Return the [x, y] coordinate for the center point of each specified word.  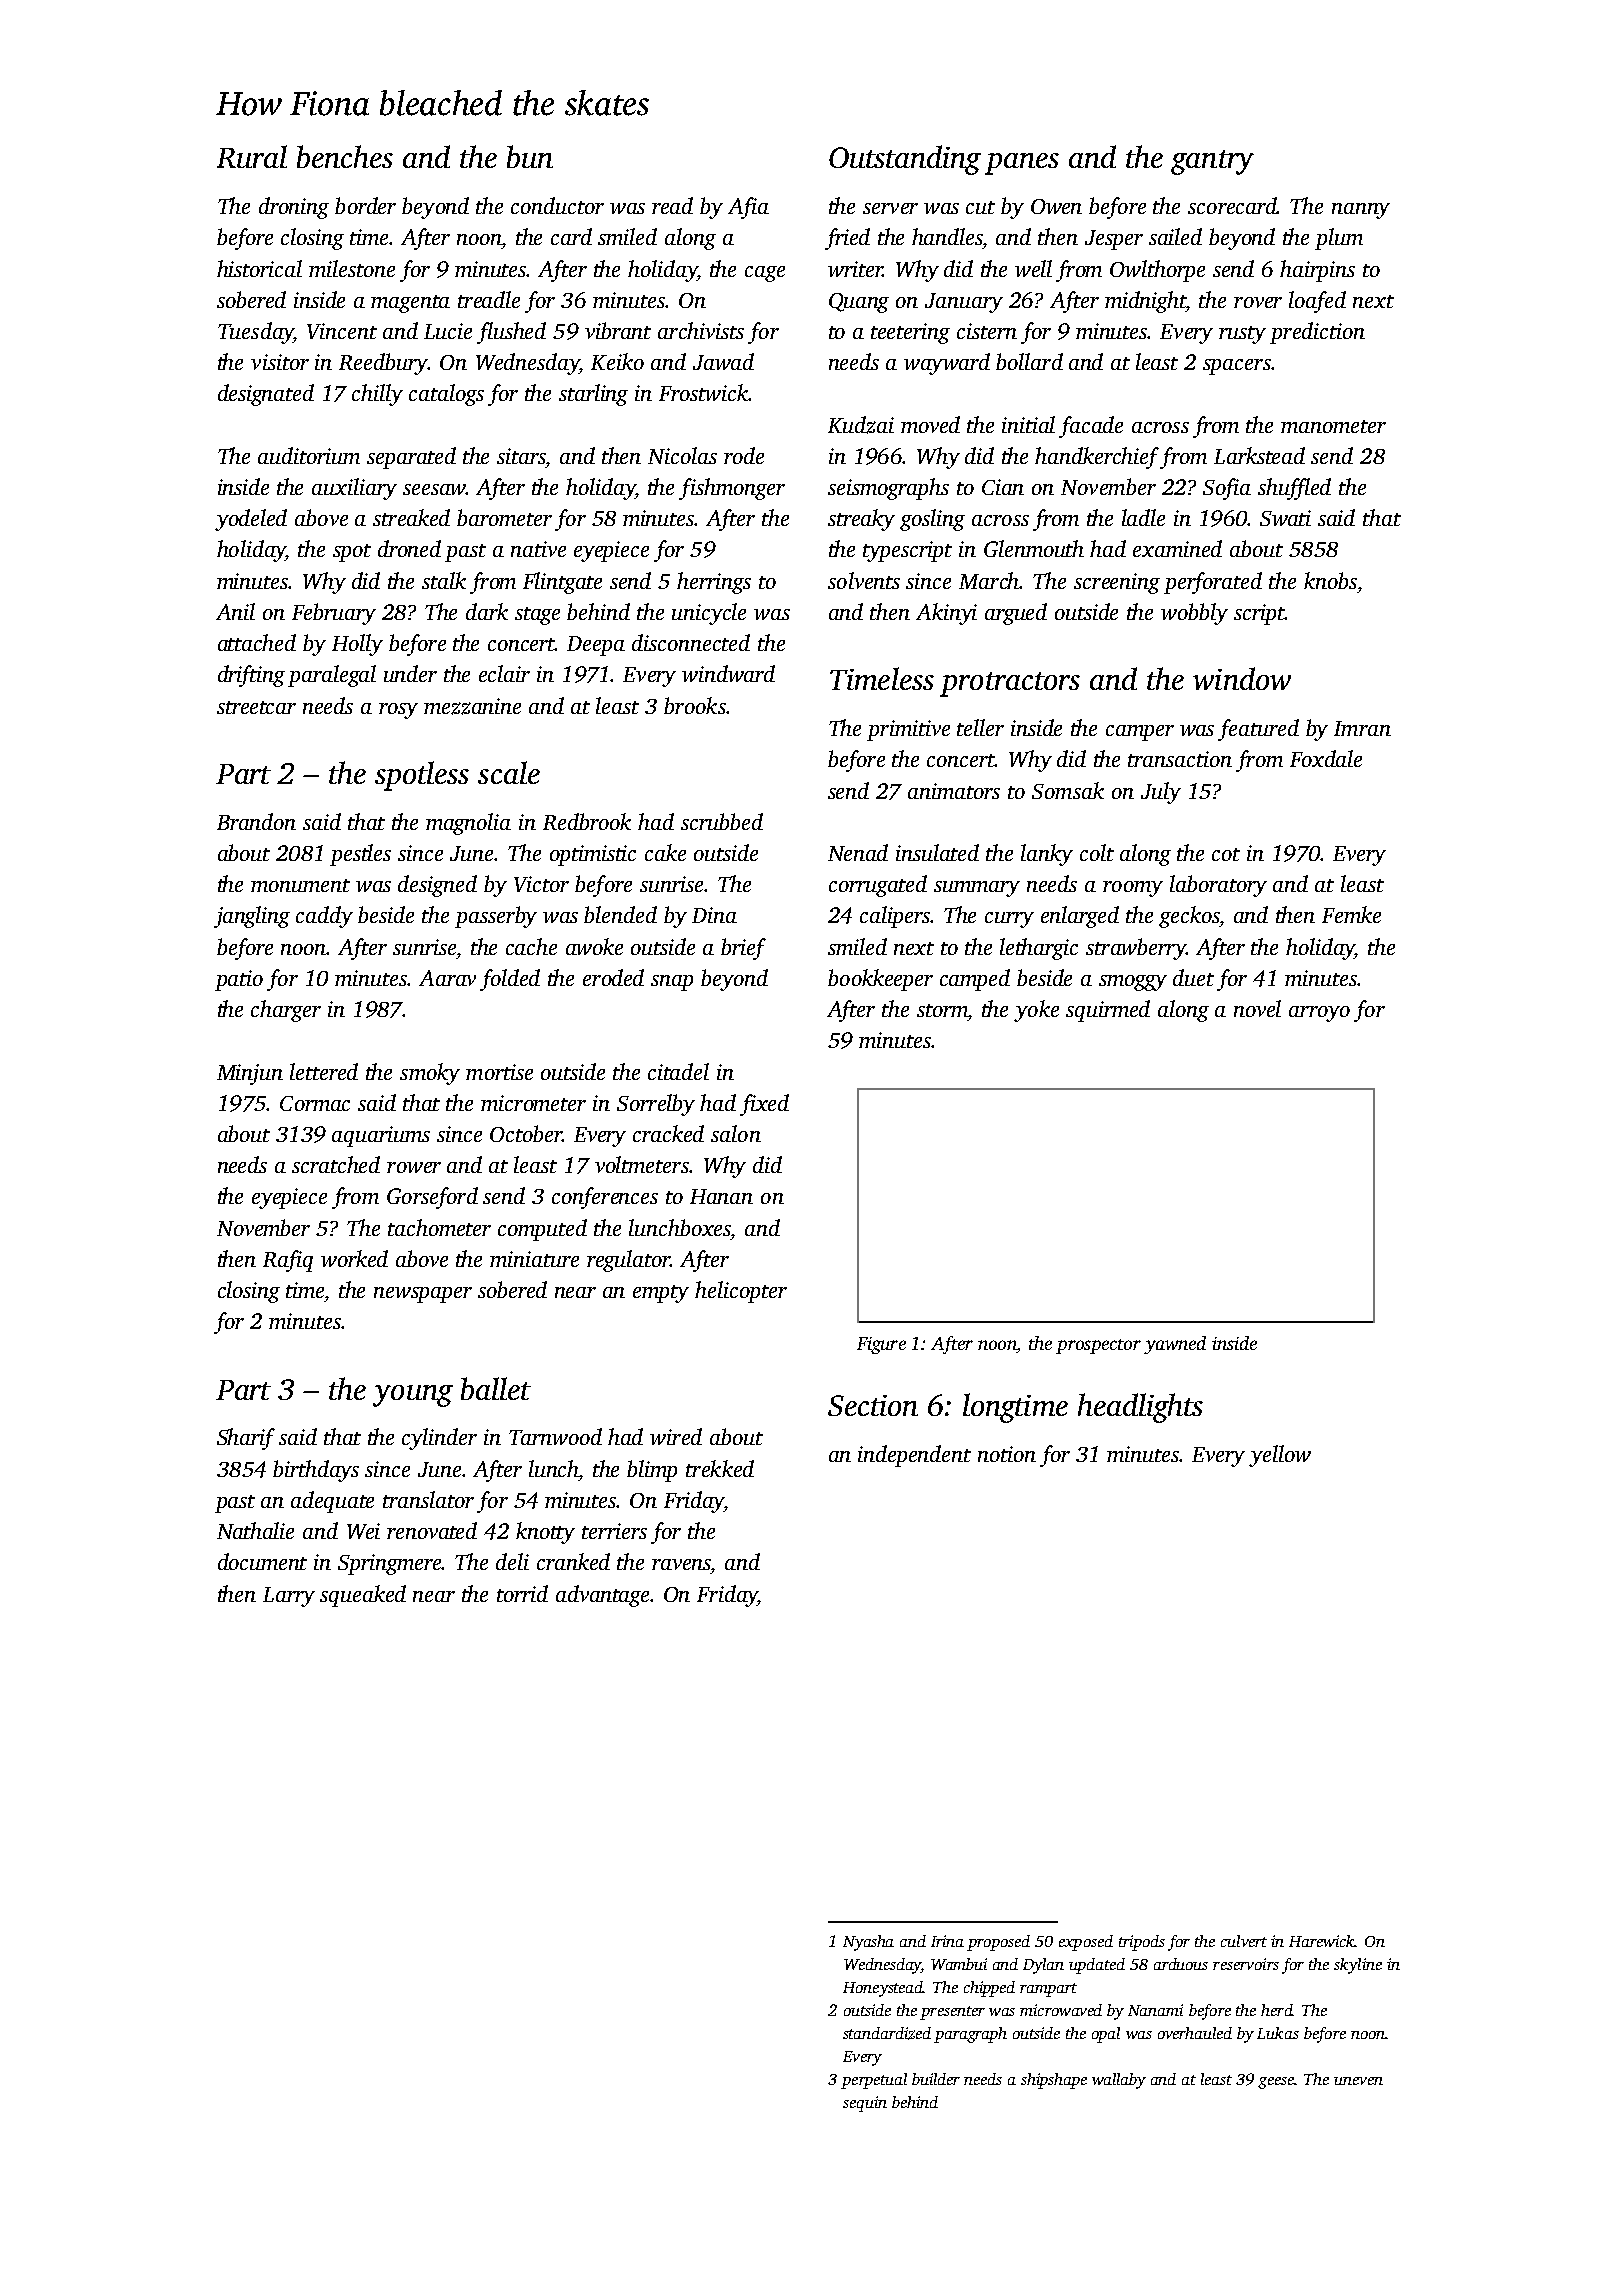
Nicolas [682, 455]
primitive [908, 730]
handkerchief [1097, 458]
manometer [1333, 426]
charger [286, 1011]
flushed [511, 333]
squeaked [363, 1596]
